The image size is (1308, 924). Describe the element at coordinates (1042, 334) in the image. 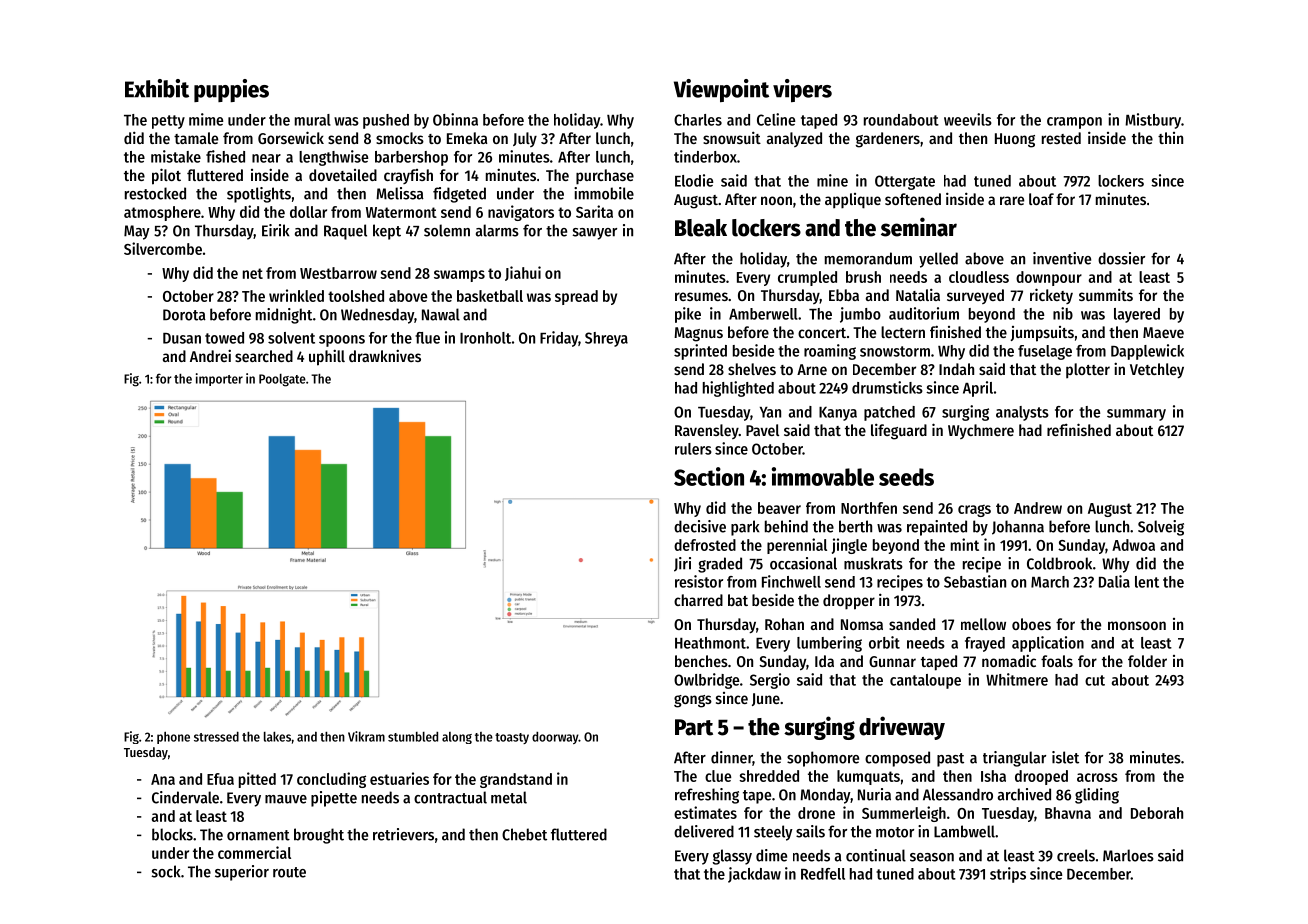

I see `jumpsuits` at that location.
